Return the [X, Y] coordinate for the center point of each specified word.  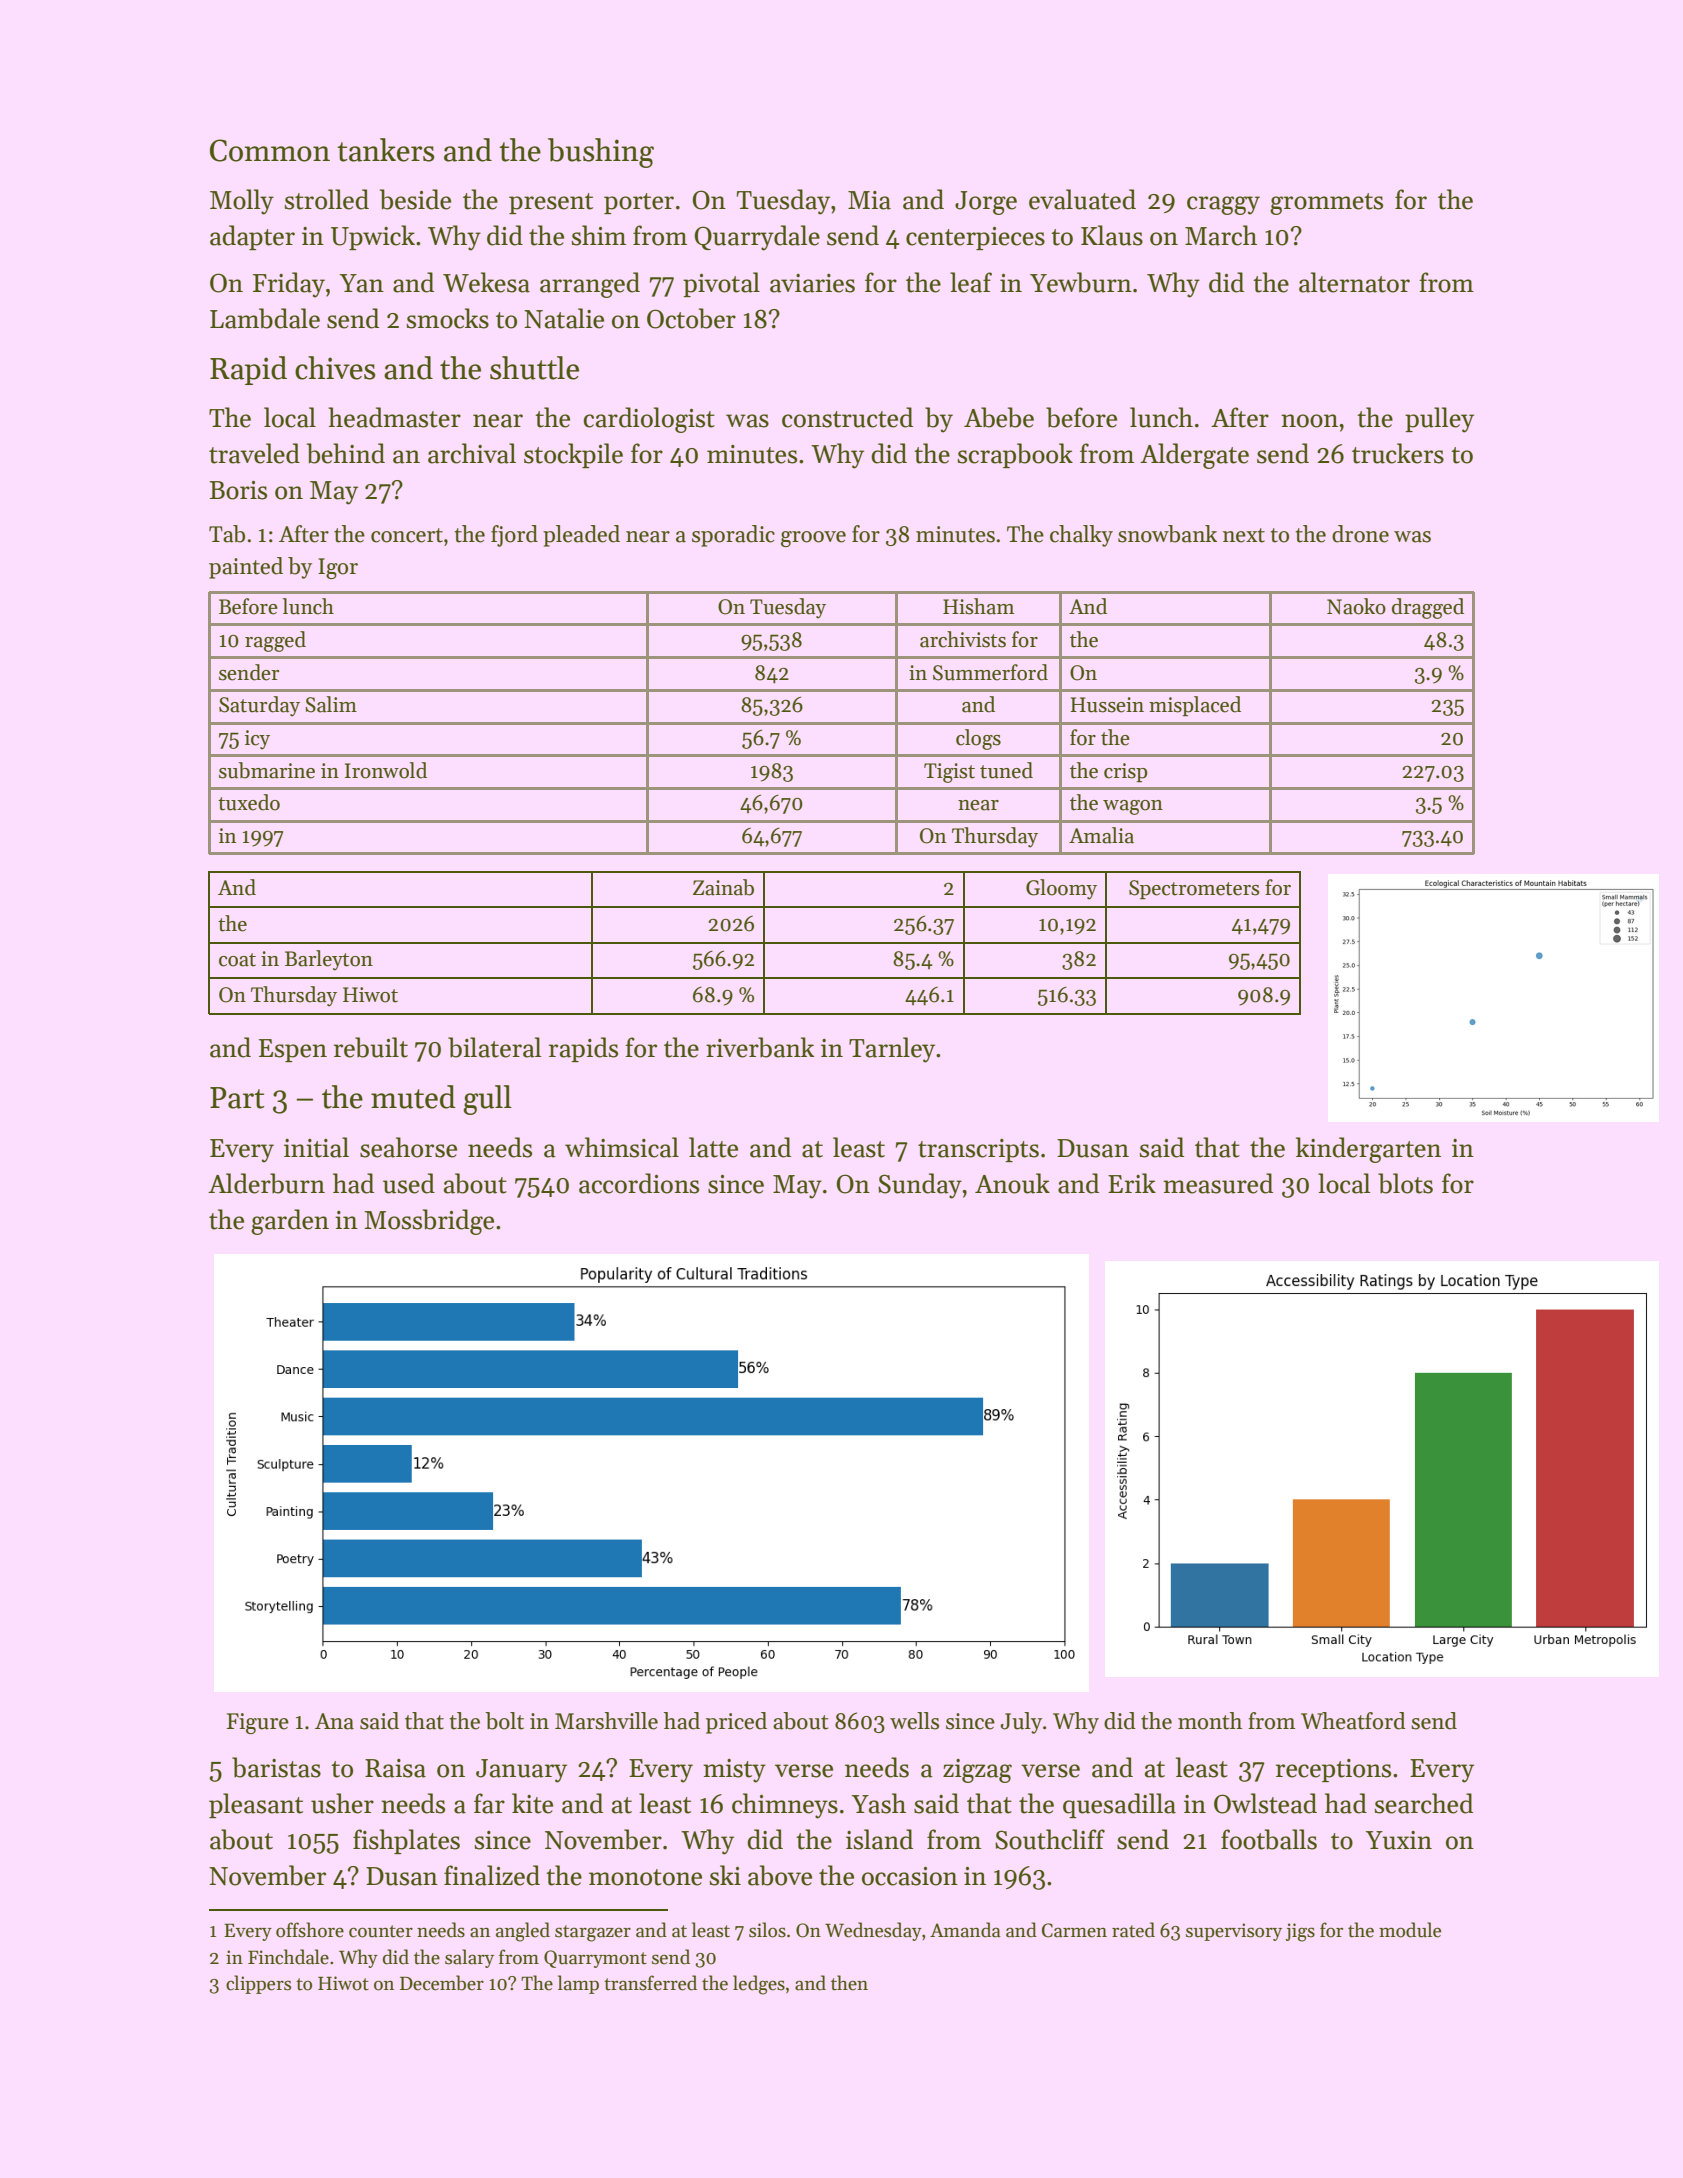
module [1410, 1930]
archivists [963, 639]
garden [290, 1222]
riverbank [760, 1047]
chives [335, 368]
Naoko [1356, 606]
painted [246, 568]
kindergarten [1368, 1150]
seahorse [408, 1147]
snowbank [1167, 534]
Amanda [965, 1930]
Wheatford [1353, 1721]
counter [381, 1931]
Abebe [999, 417]
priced [736, 1723]
